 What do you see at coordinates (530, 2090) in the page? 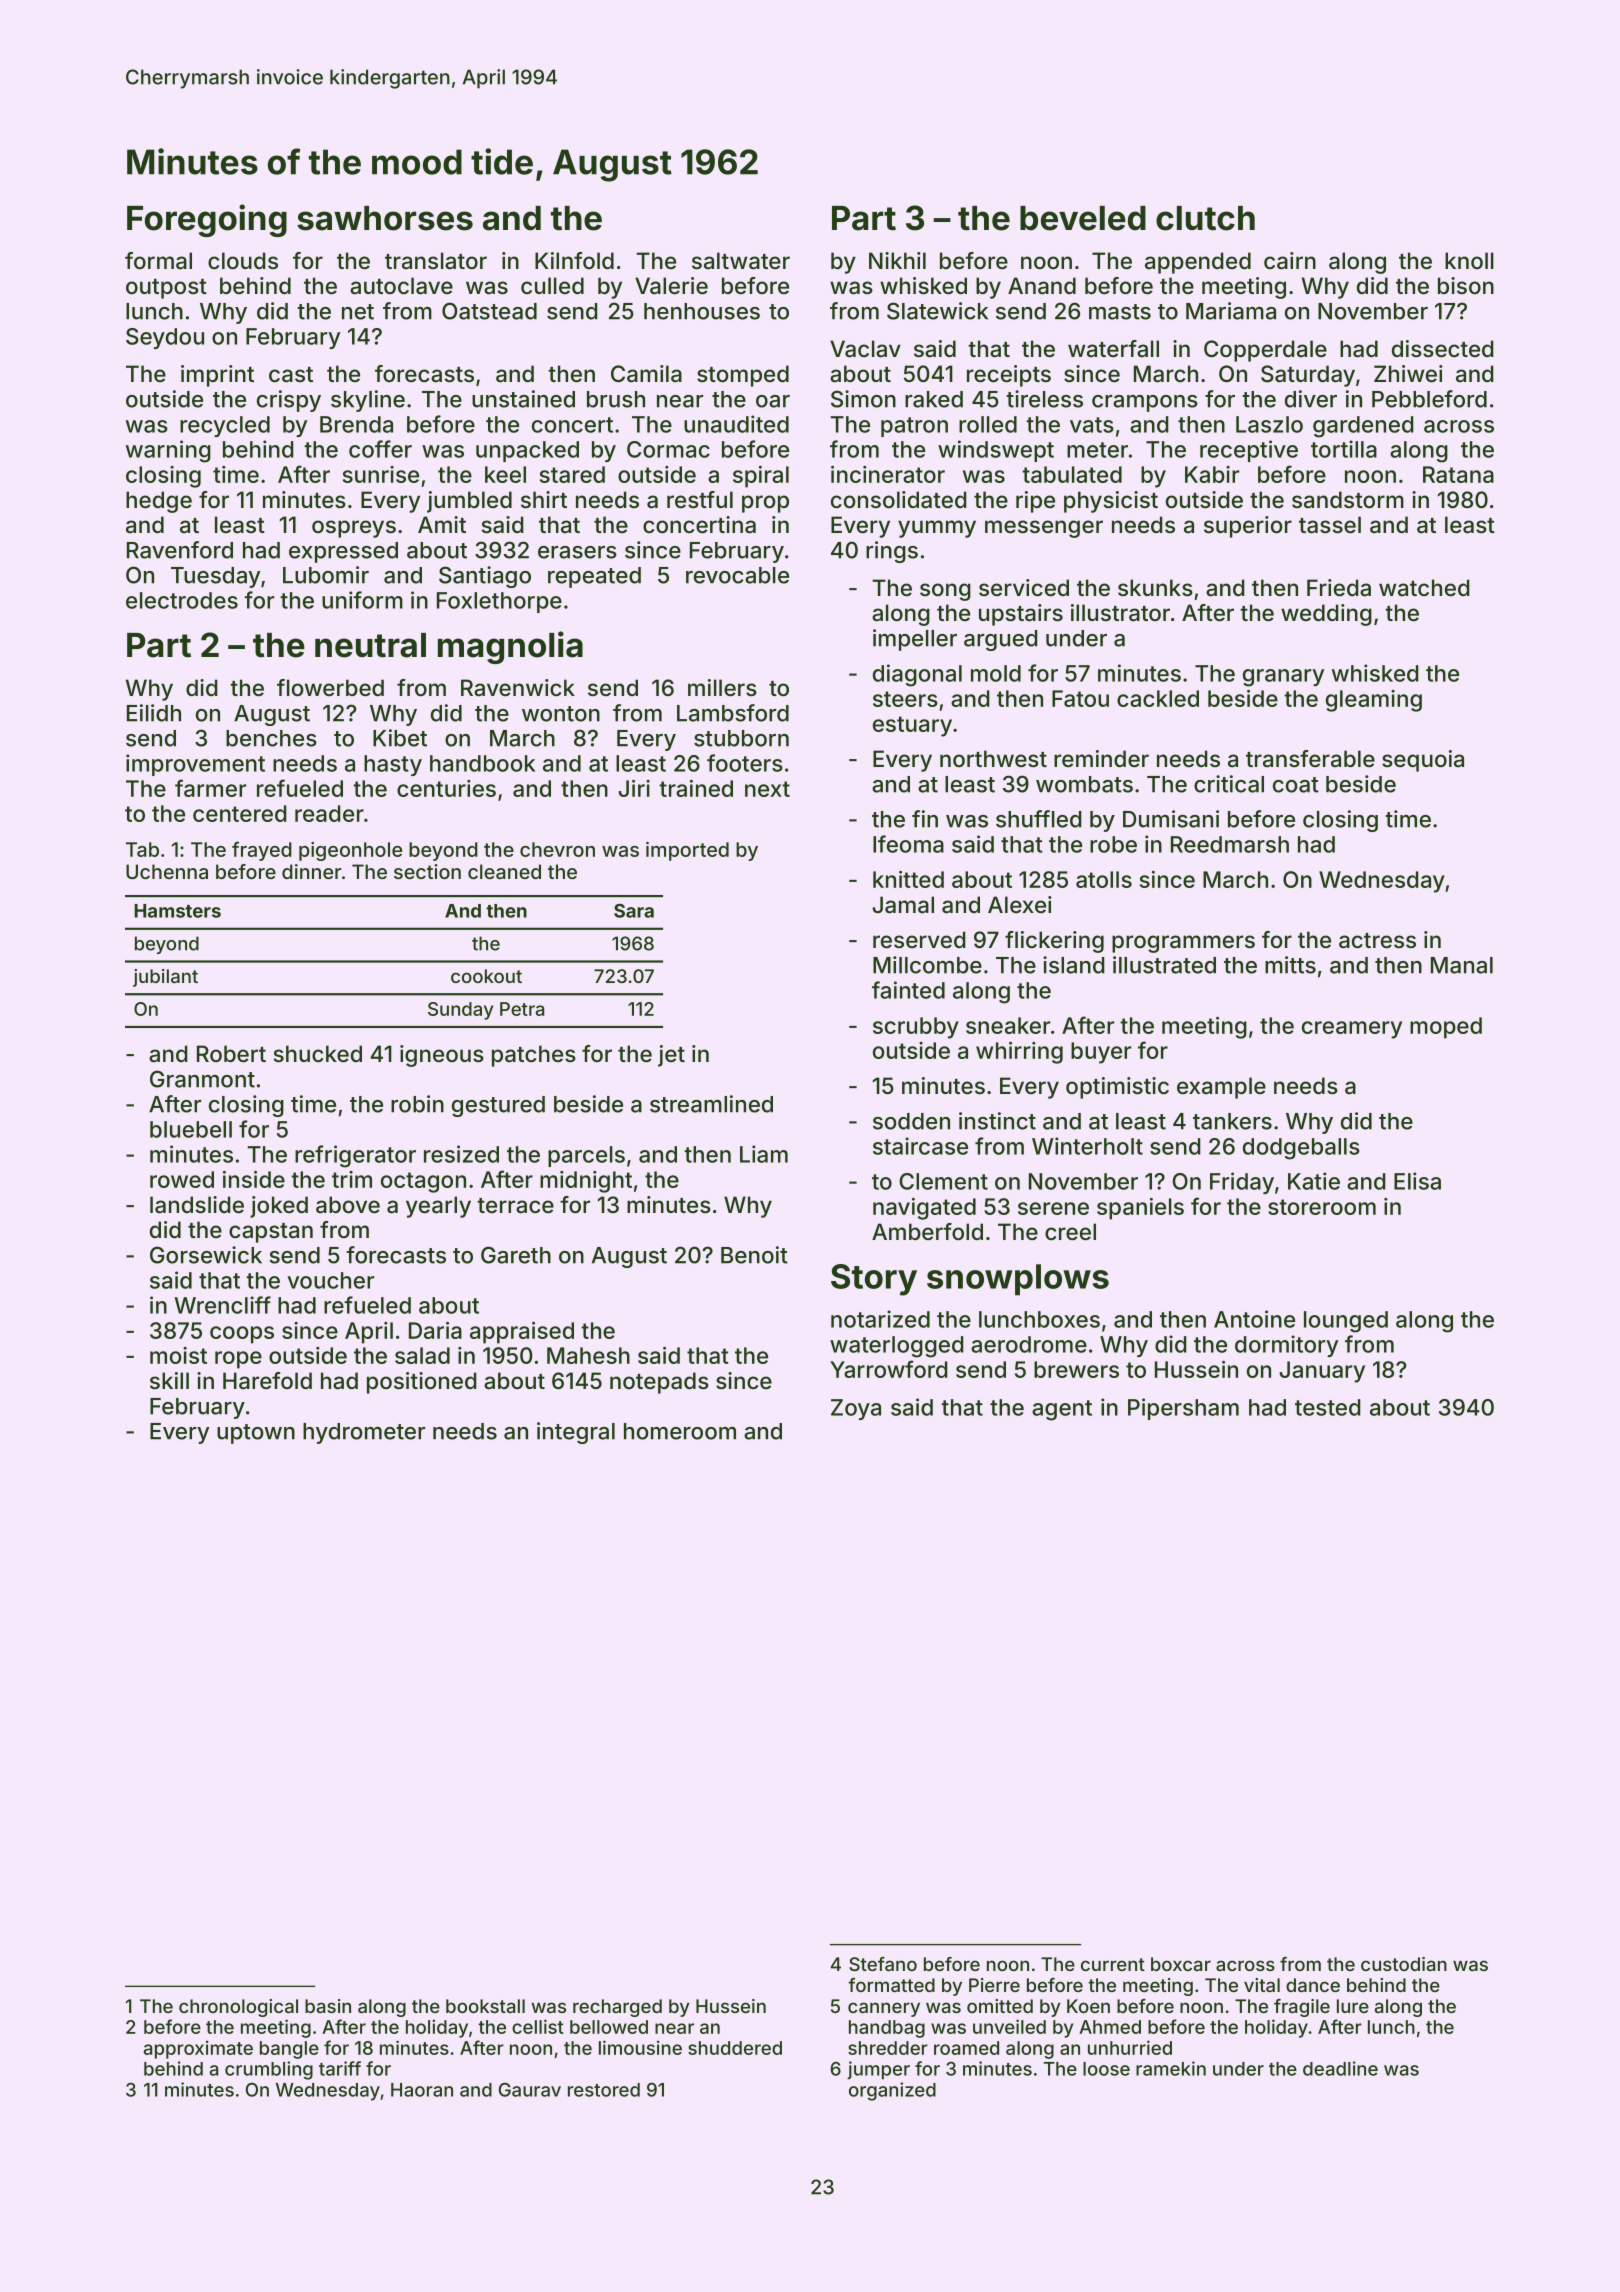
I see `Gaurav` at bounding box center [530, 2090].
